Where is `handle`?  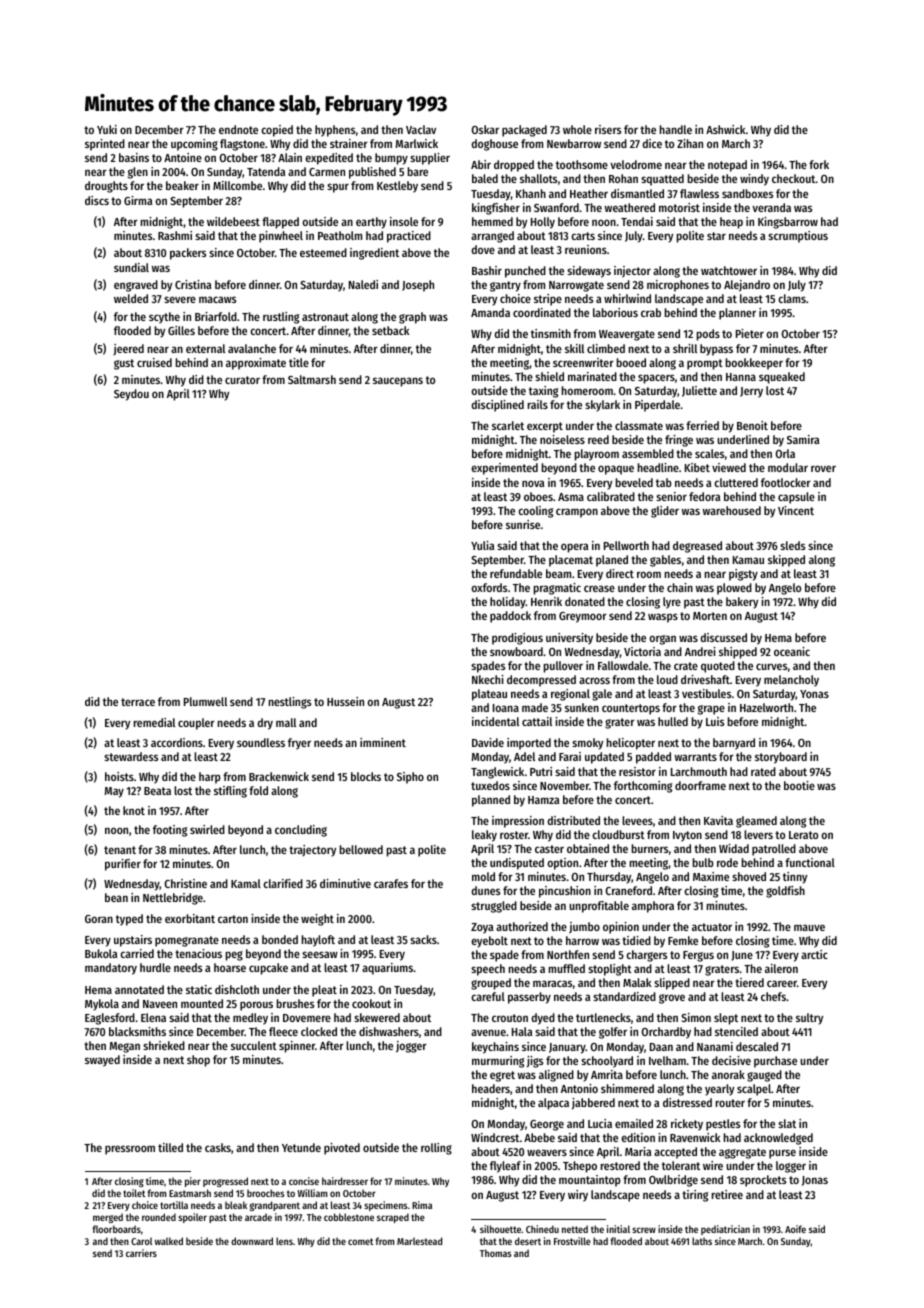 handle is located at coordinates (676, 129).
